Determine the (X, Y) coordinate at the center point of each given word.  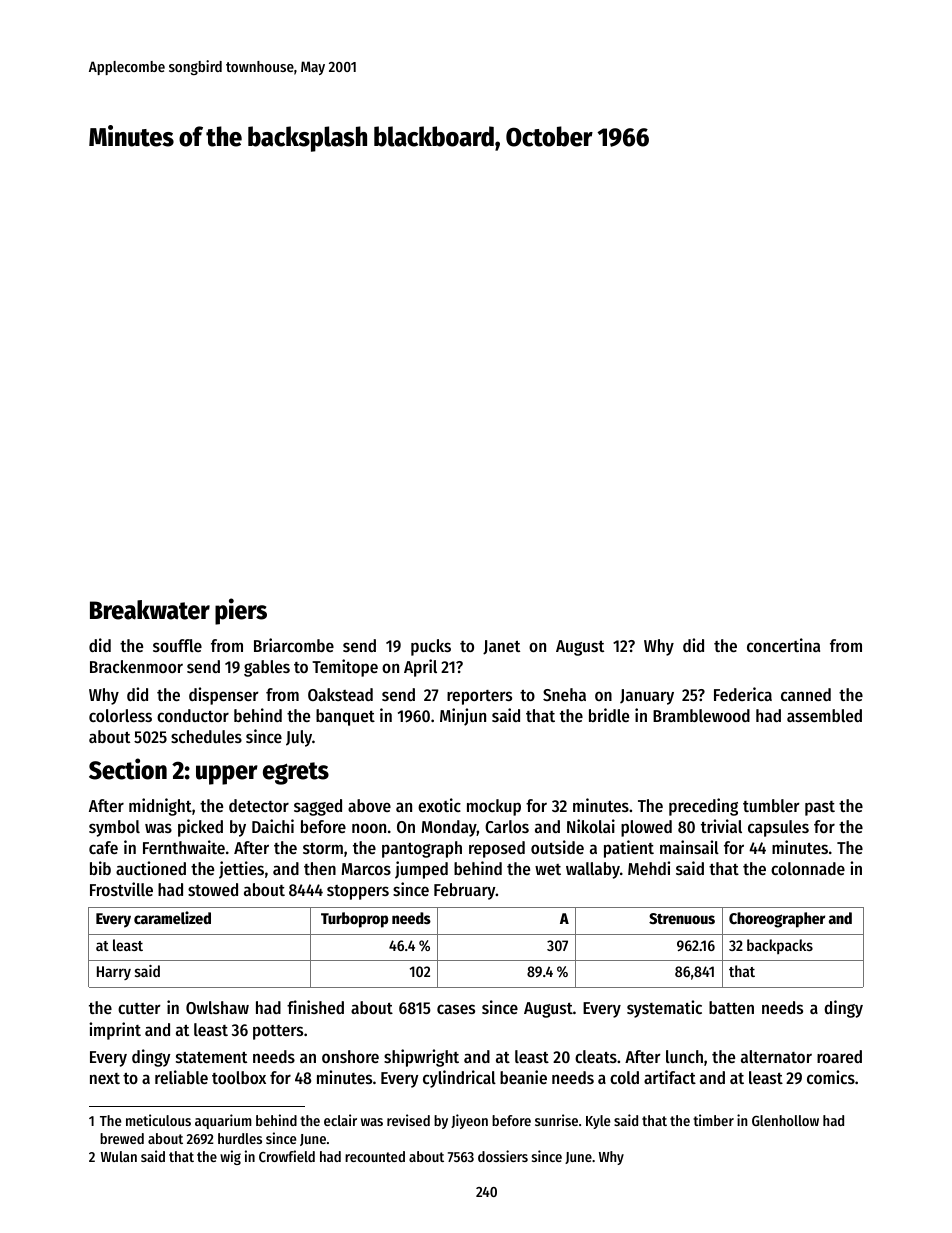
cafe (103, 847)
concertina (783, 645)
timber (713, 1120)
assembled (824, 715)
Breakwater (150, 610)
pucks (431, 647)
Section (128, 769)
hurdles (240, 1138)
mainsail (689, 847)
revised (408, 1120)
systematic (664, 1009)
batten (731, 1007)
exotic (439, 805)
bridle (609, 715)
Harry (114, 973)
